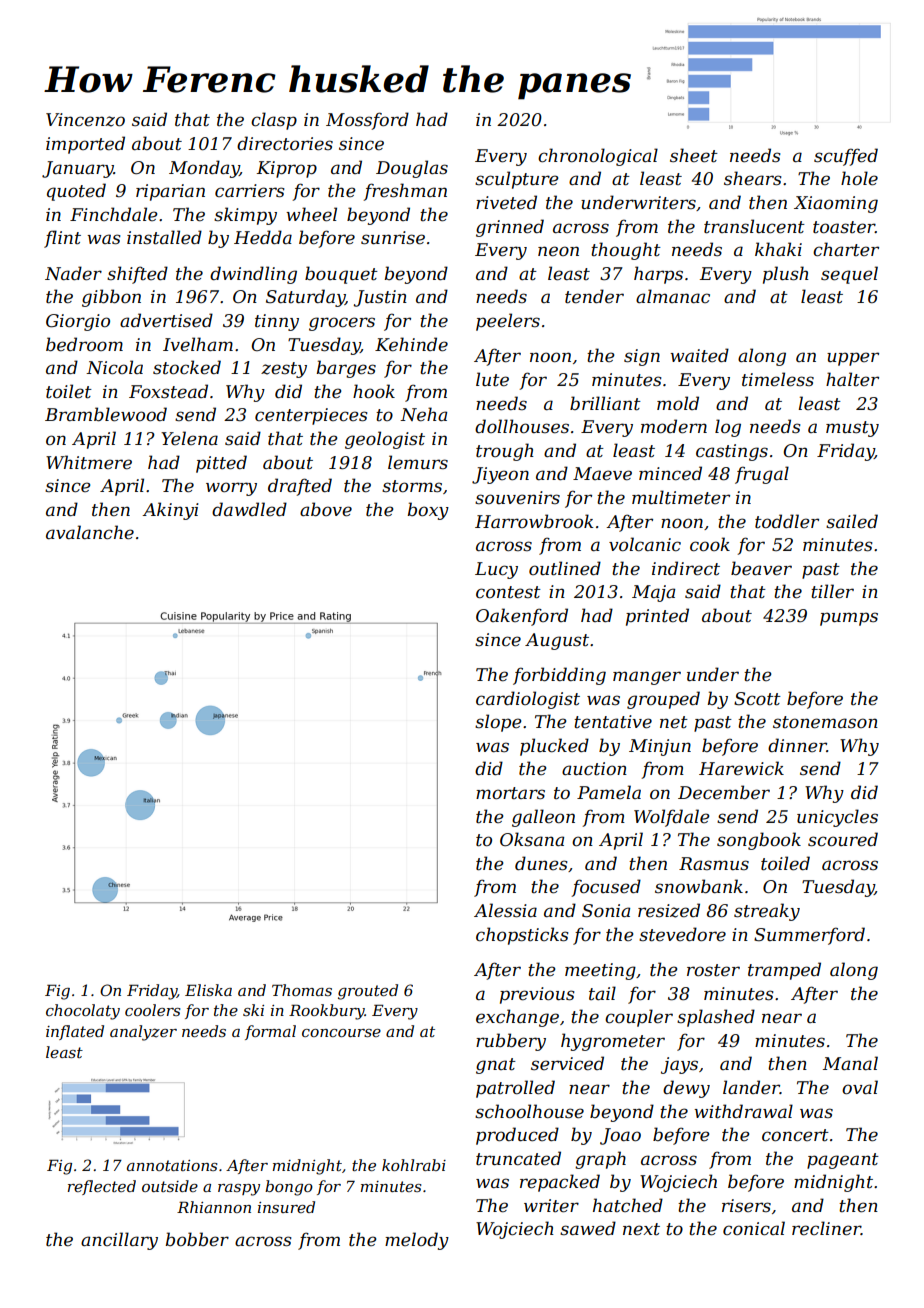  What do you see at coordinates (342, 324) in the screenshot?
I see `grocers` at bounding box center [342, 324].
